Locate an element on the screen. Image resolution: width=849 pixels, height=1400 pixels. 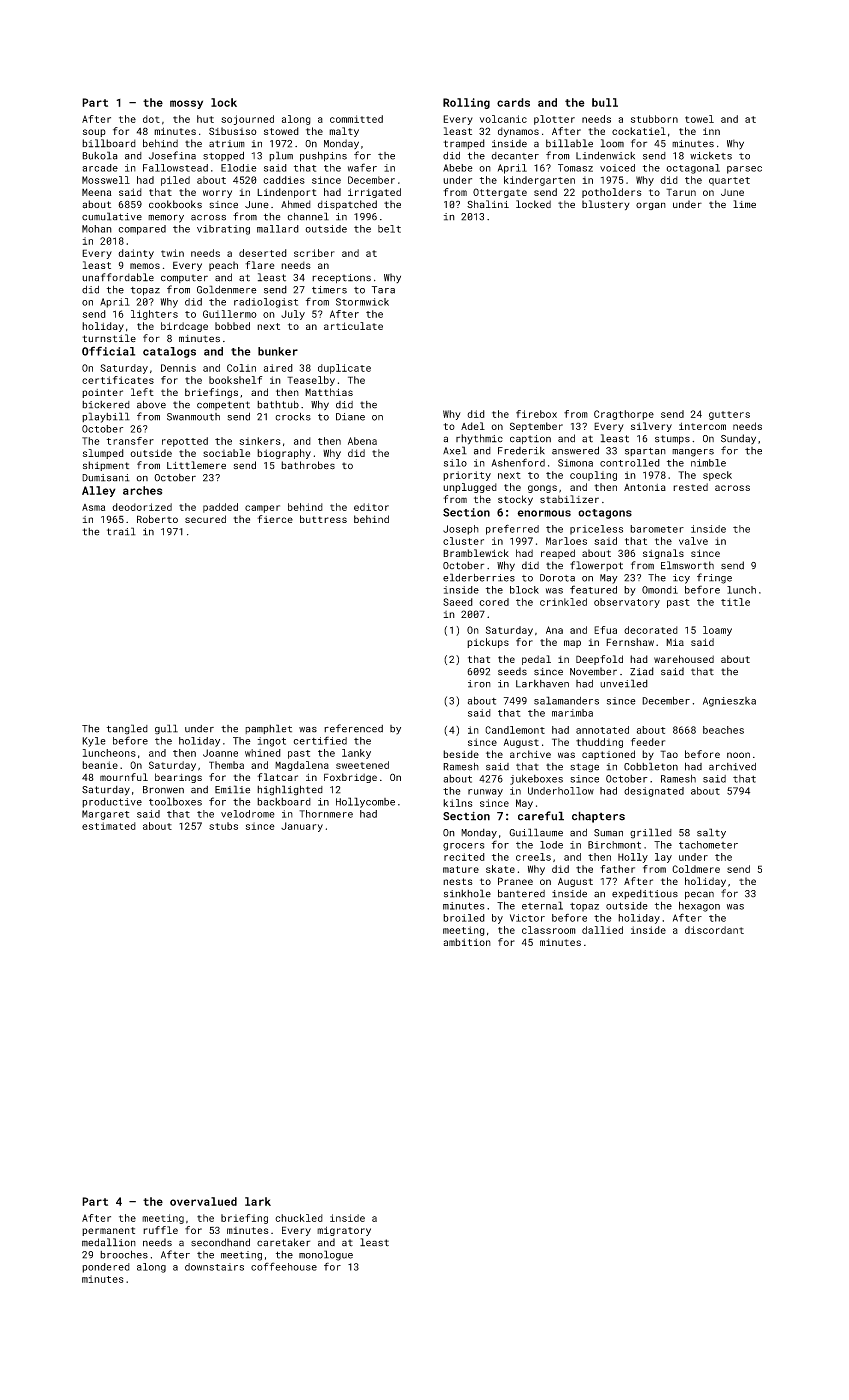
towel is located at coordinates (699, 119).
